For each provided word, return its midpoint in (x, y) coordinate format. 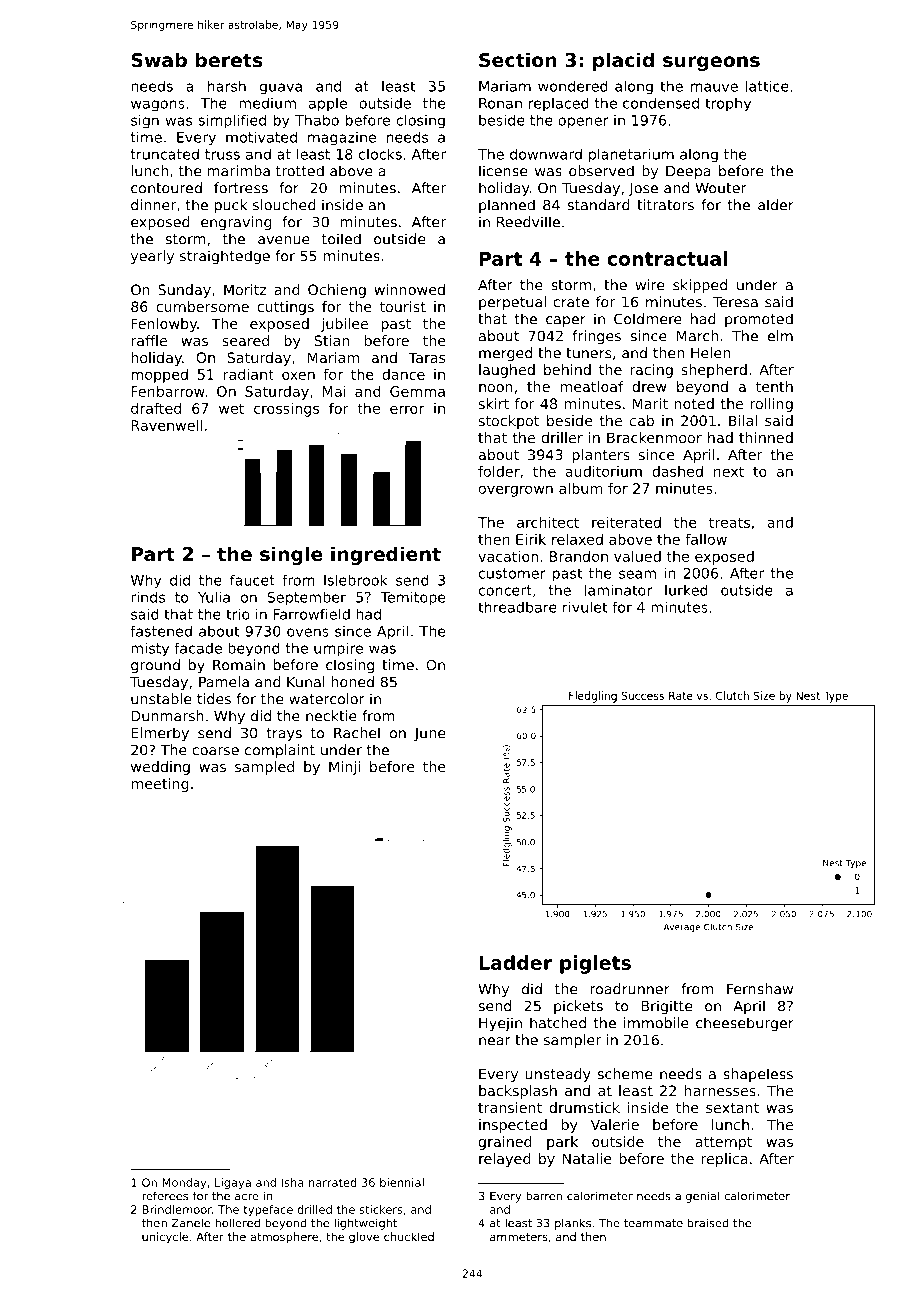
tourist (403, 306)
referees (165, 1196)
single (291, 555)
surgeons (711, 63)
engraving (236, 223)
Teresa (735, 302)
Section (518, 59)
